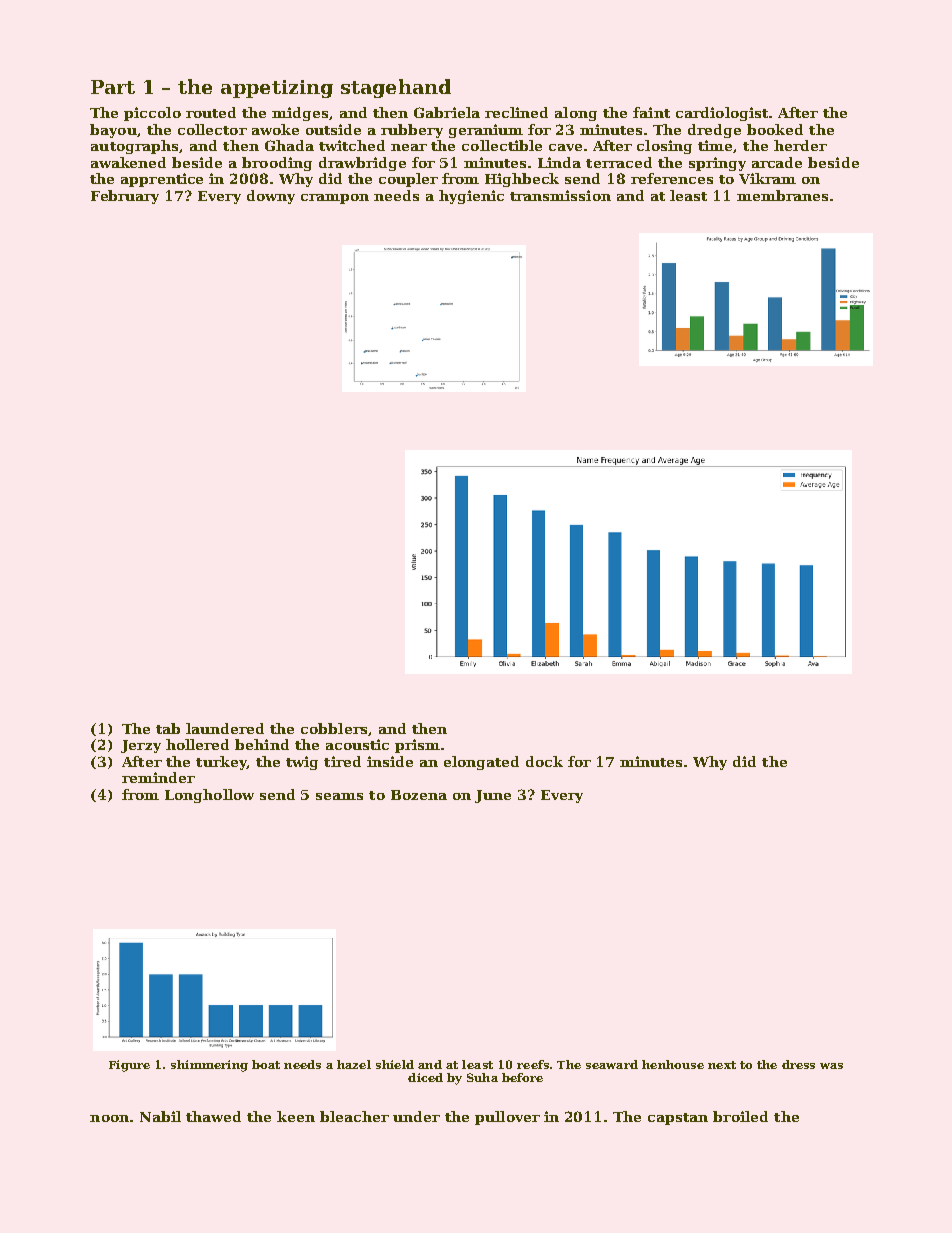 This screenshot has width=952, height=1233. What do you see at coordinates (158, 777) in the screenshot?
I see `reminder` at bounding box center [158, 777].
